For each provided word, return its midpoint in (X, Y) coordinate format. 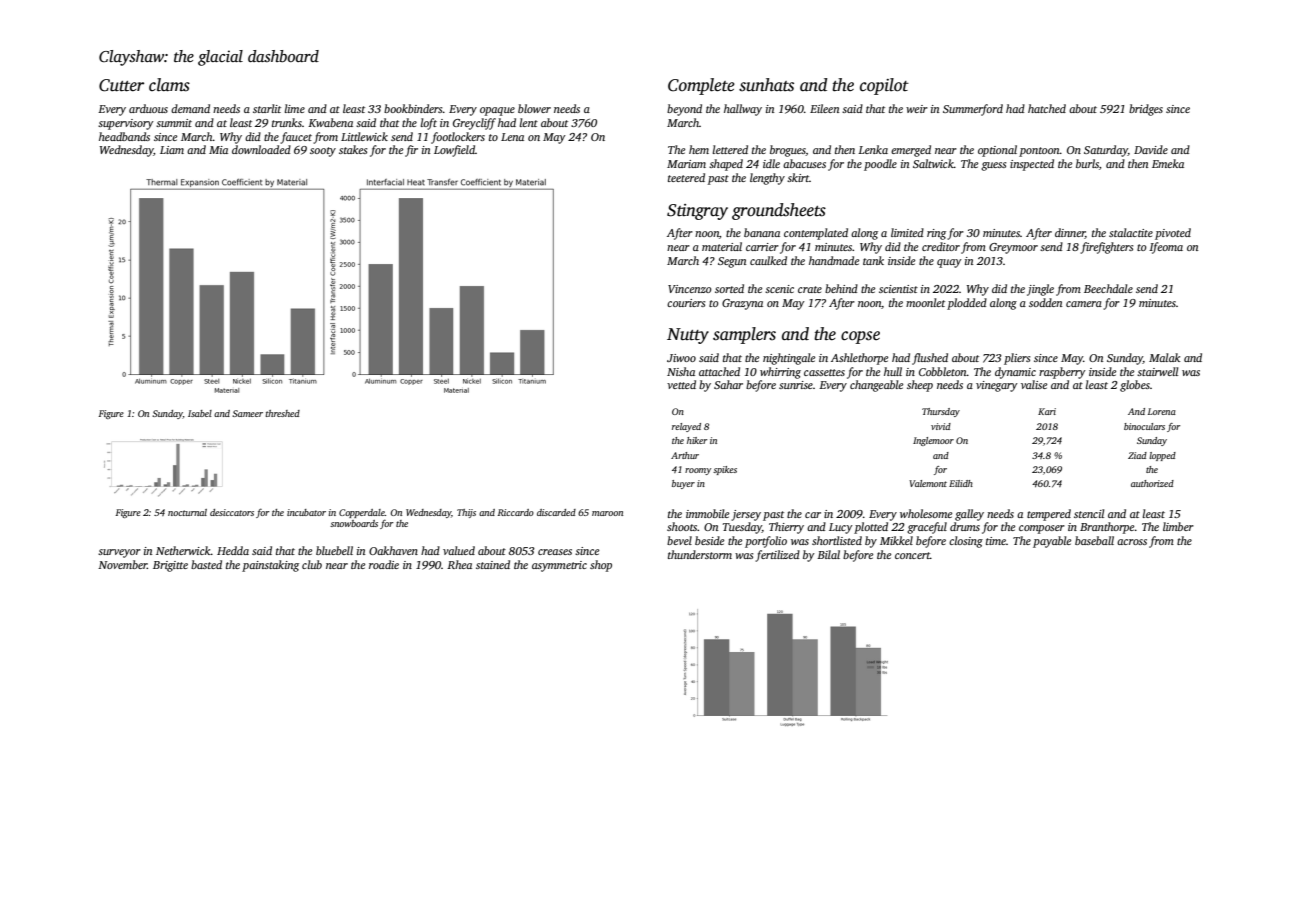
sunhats (766, 85)
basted (206, 564)
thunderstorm (700, 554)
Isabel (200, 413)
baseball (1094, 540)
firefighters (1106, 248)
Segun (732, 262)
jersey (746, 515)
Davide (1151, 149)
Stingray (697, 212)
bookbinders (413, 108)
